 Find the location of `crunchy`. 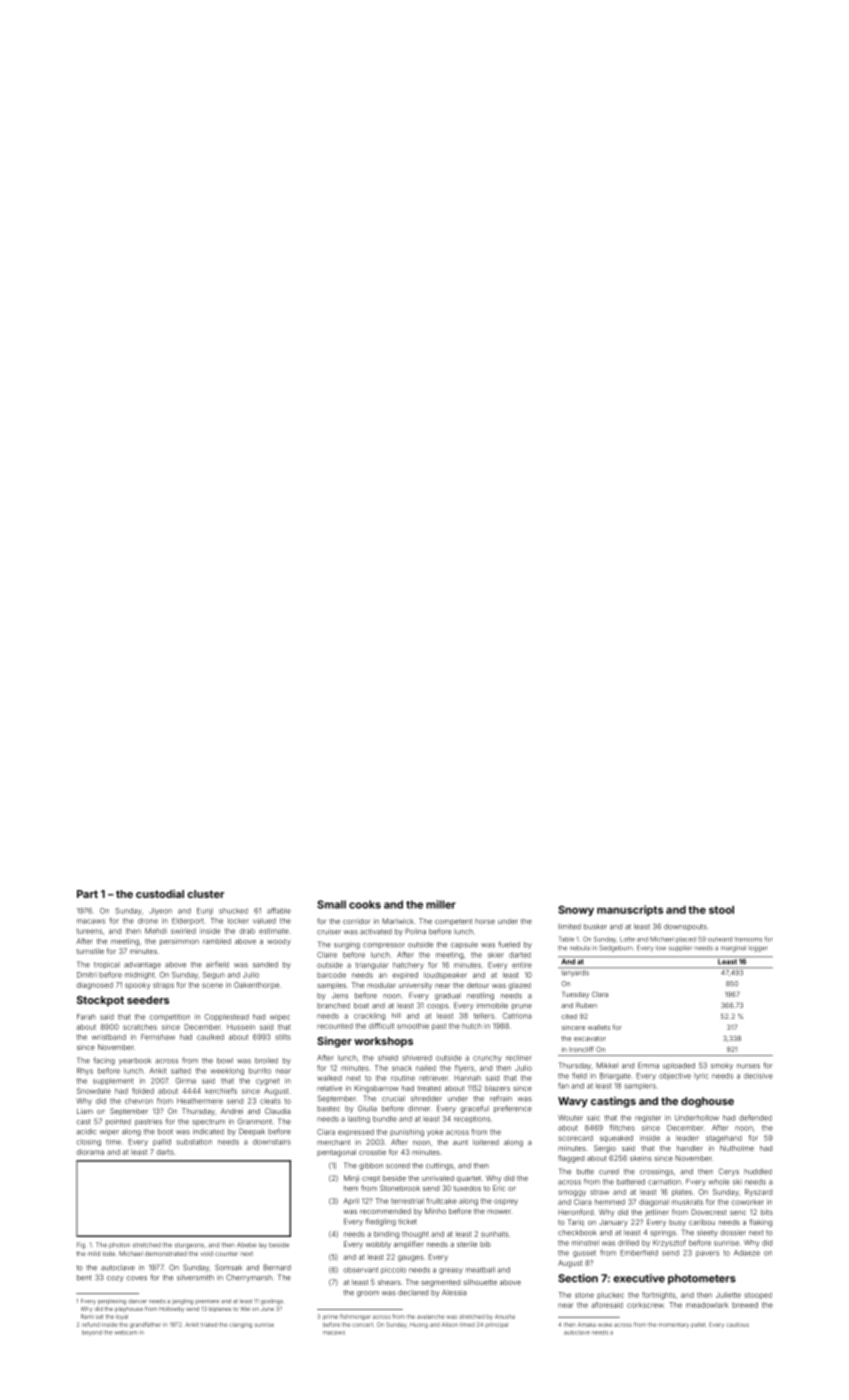

crunchy is located at coordinates (487, 1058).
